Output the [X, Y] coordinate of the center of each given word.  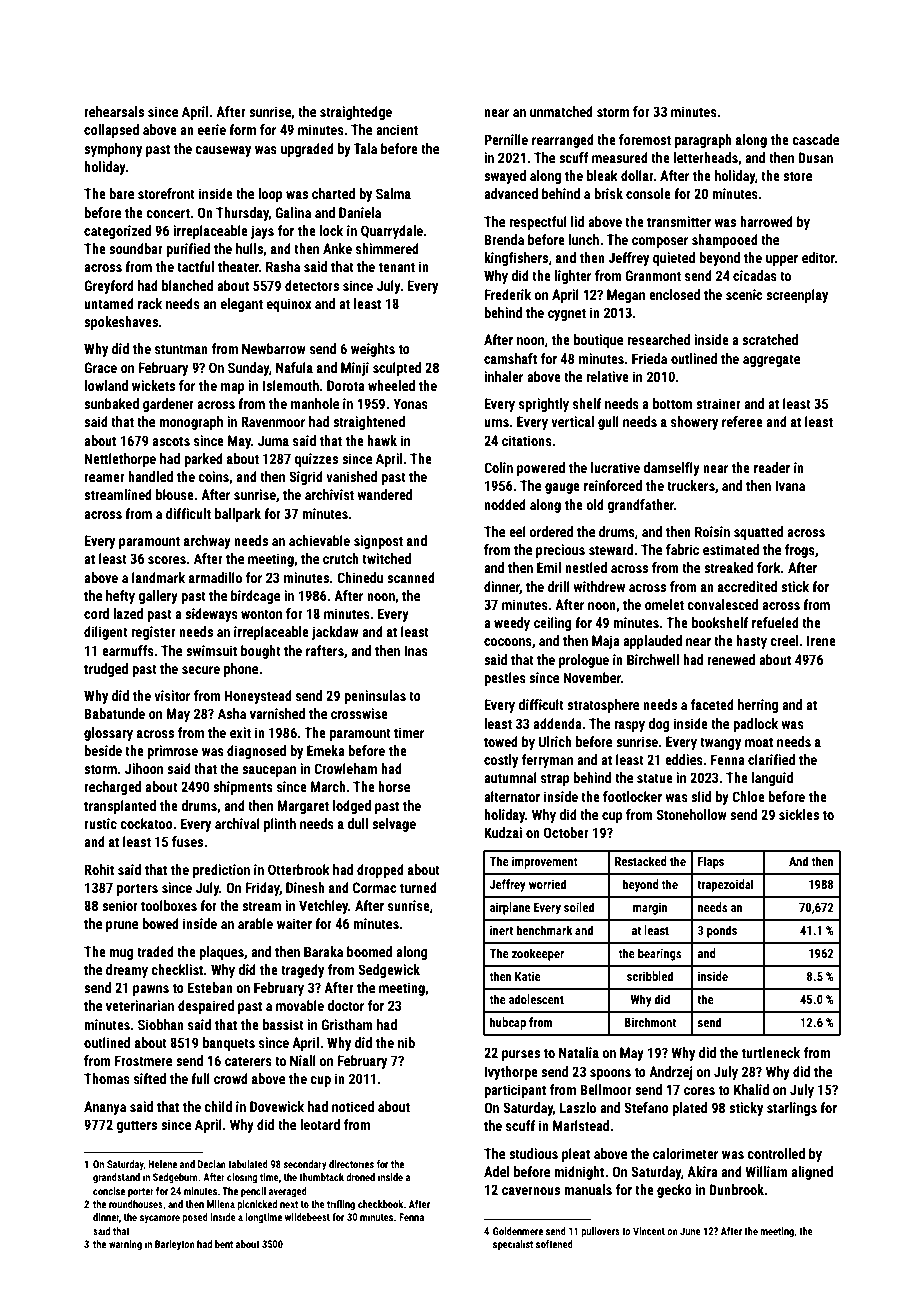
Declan [212, 1164]
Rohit [99, 869]
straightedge [356, 113]
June [690, 1231]
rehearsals [114, 111]
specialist [513, 1245]
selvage [394, 825]
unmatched [561, 111]
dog [659, 725]
